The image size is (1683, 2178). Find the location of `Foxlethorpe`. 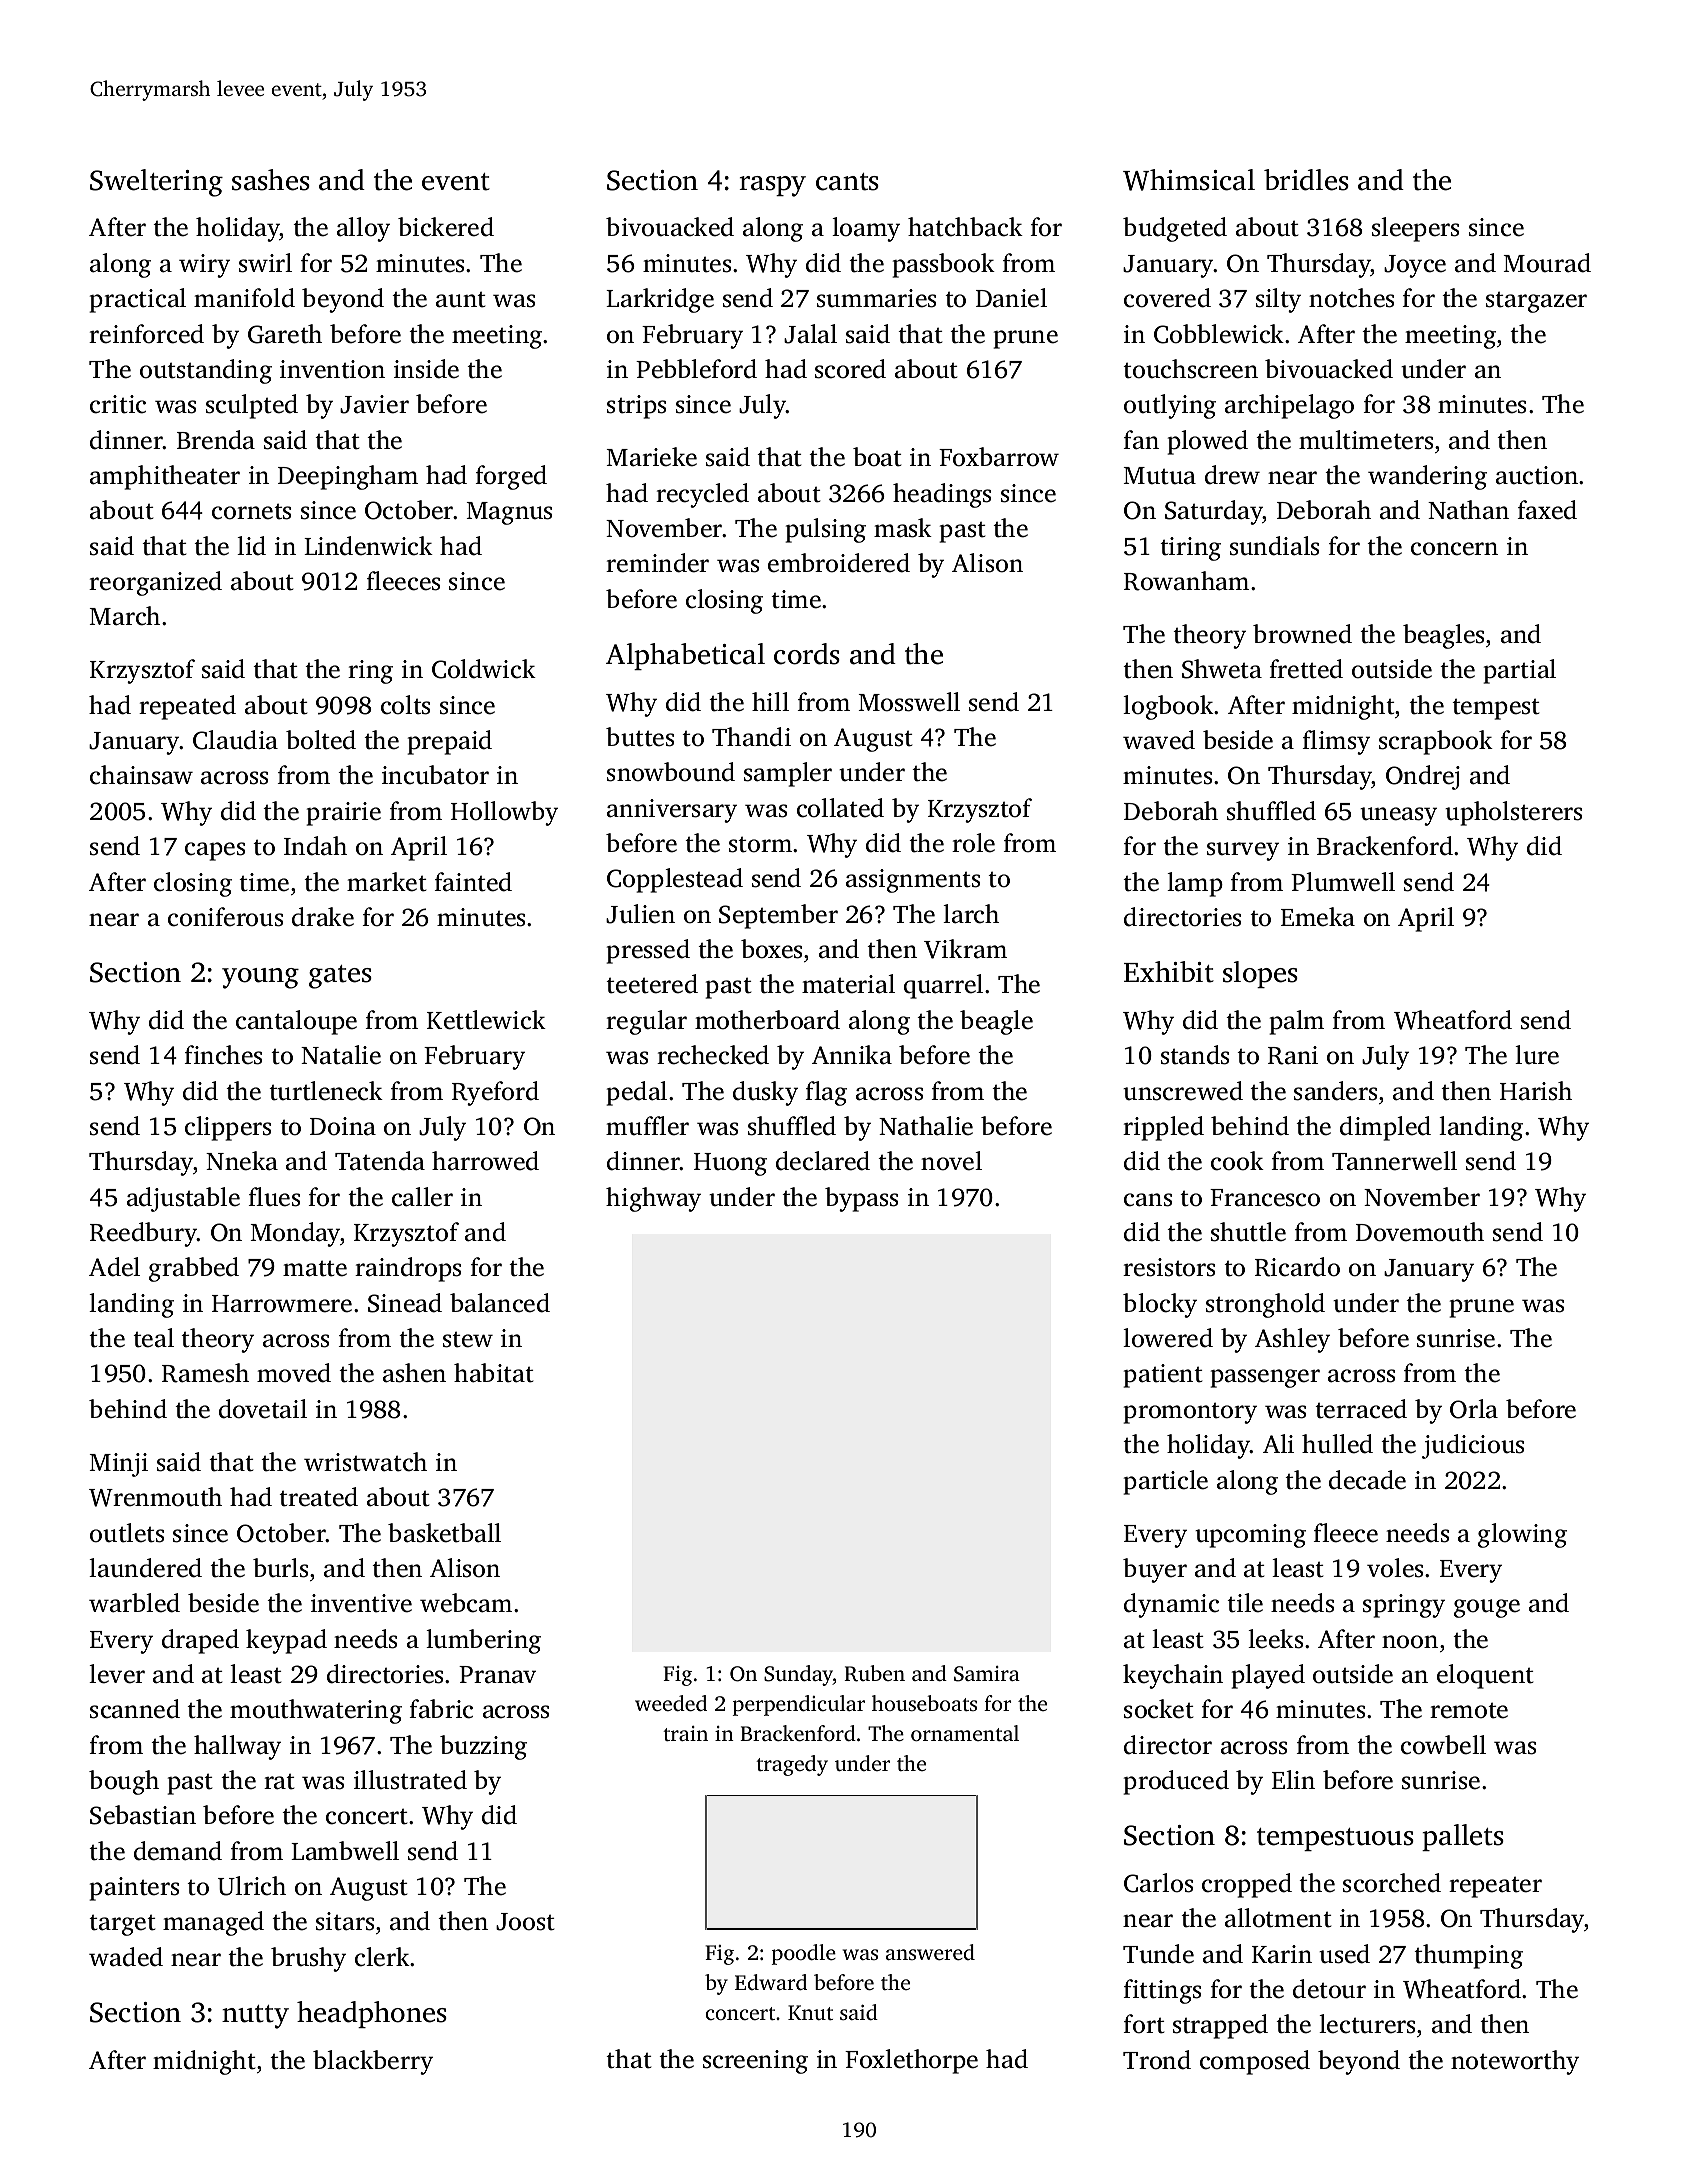

Foxlethorpe is located at coordinates (911, 2061).
